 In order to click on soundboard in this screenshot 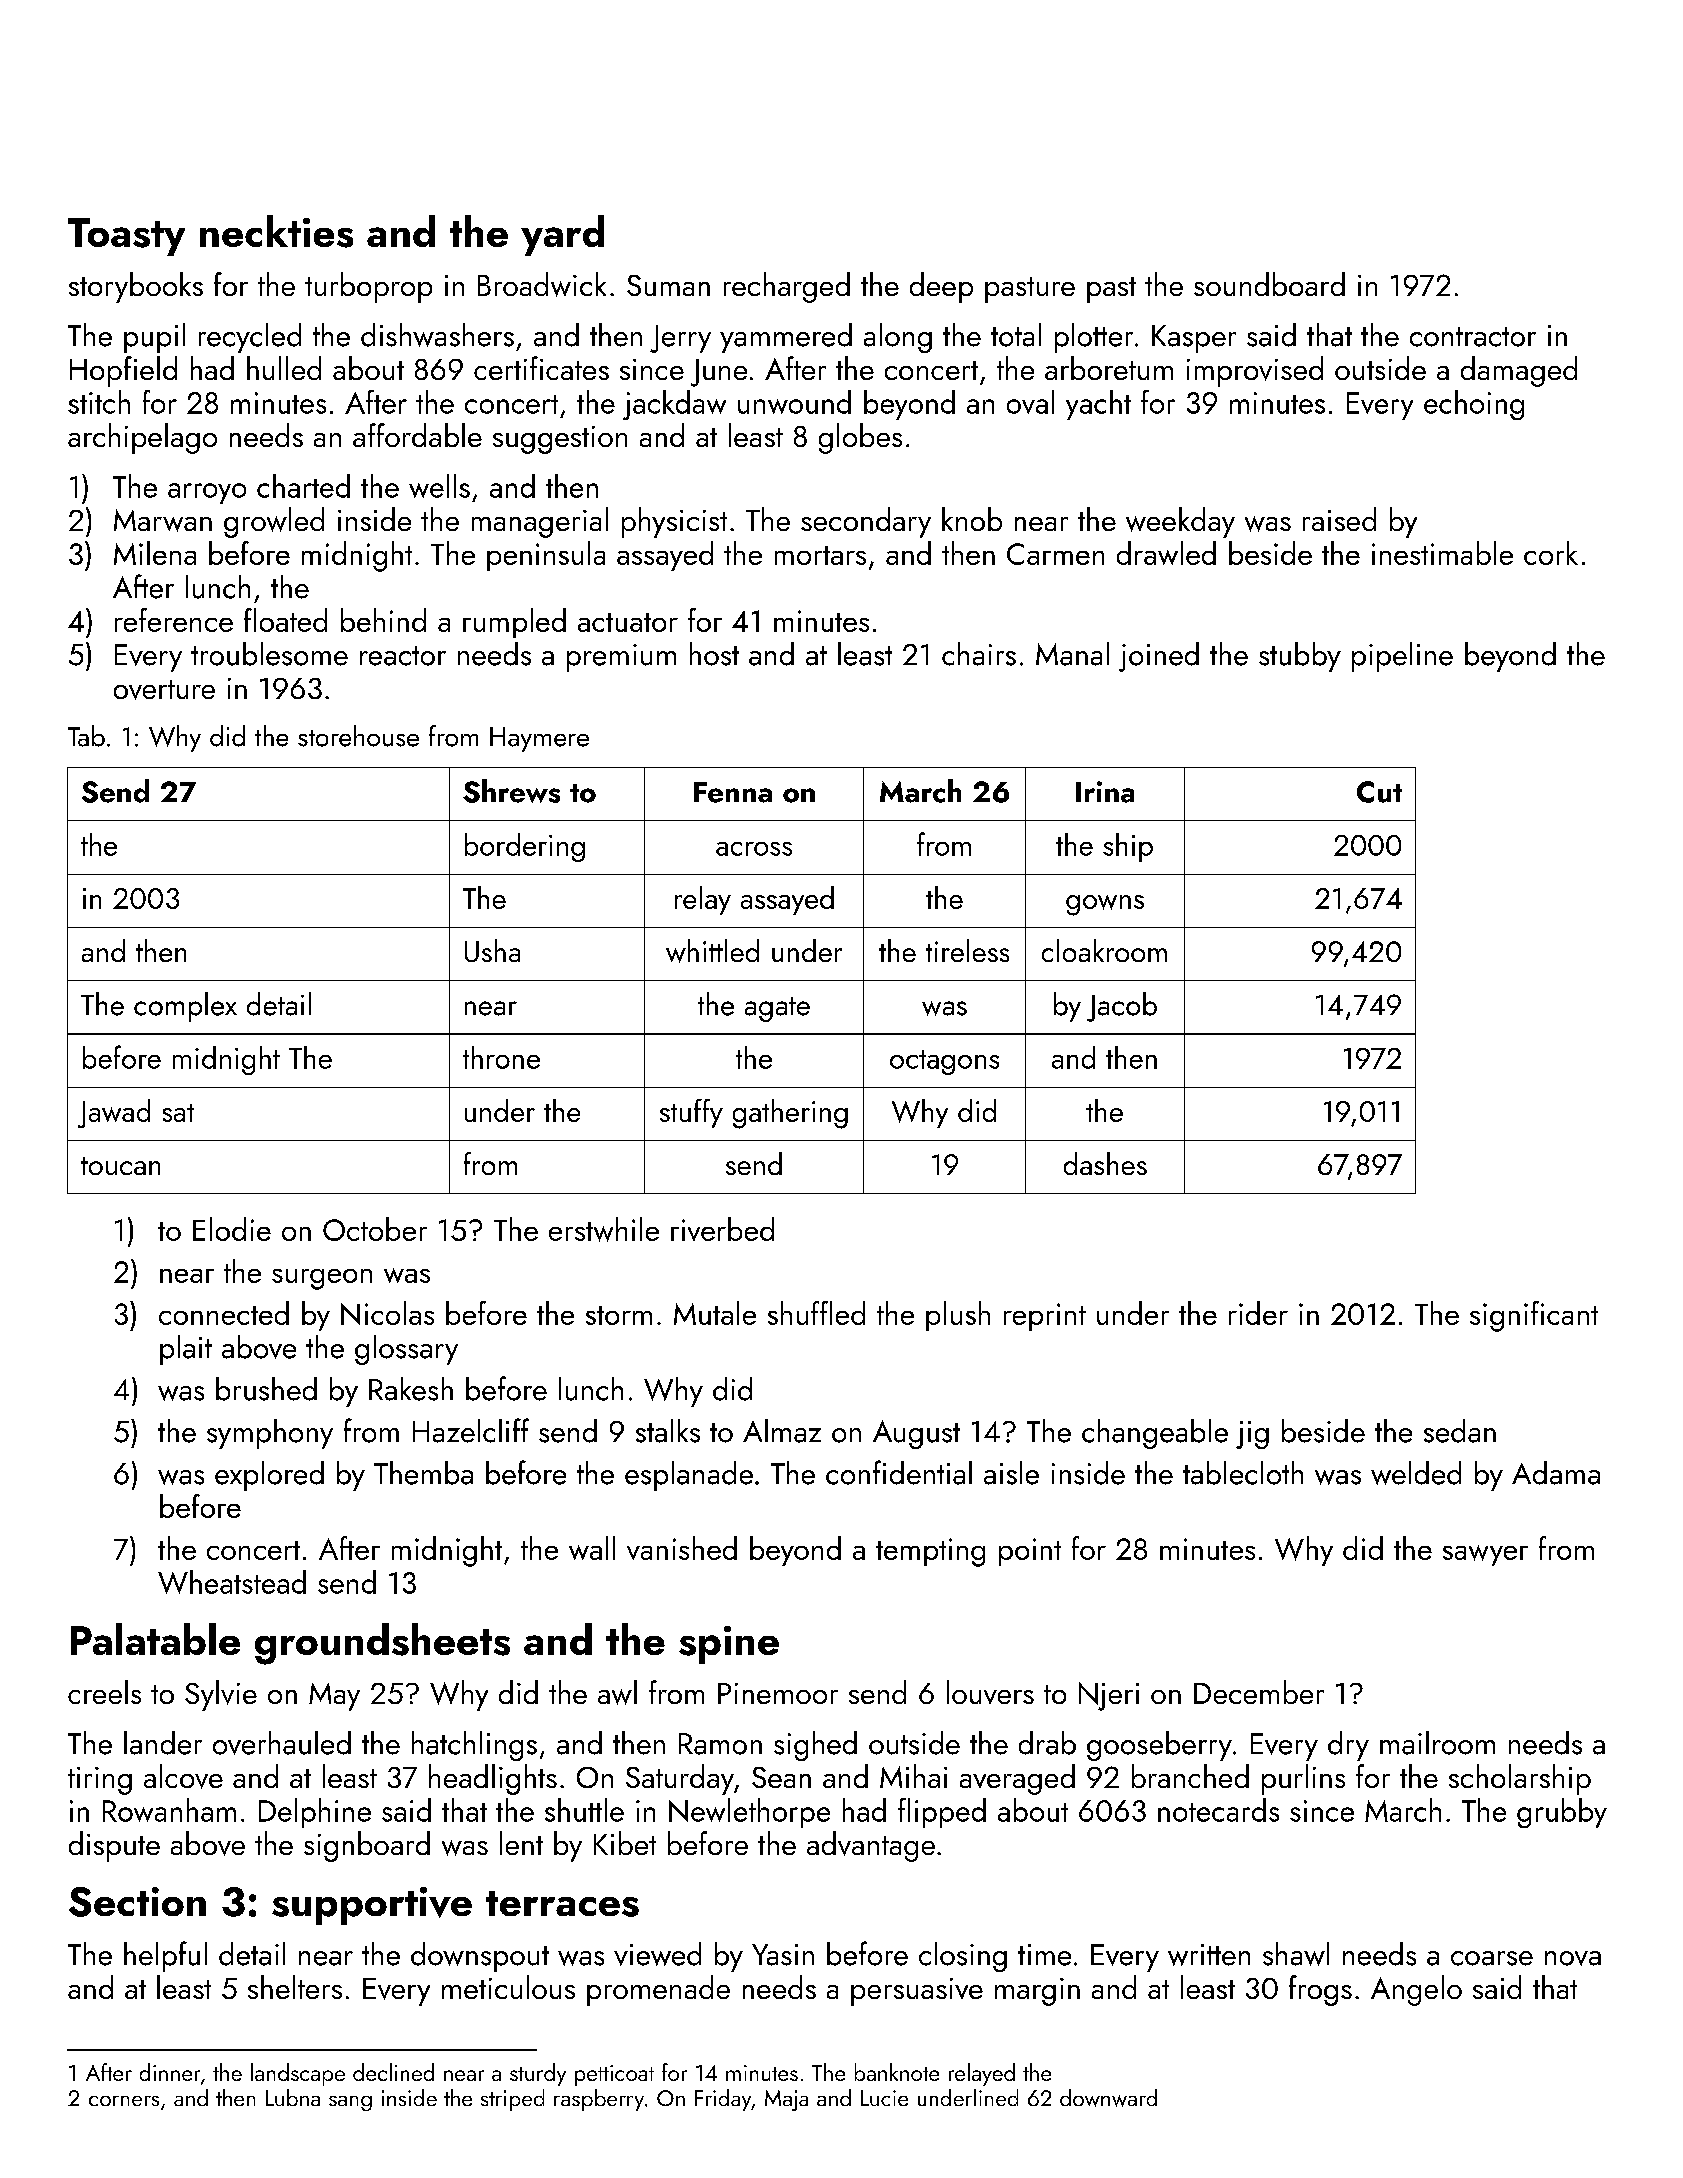, I will do `click(1269, 284)`.
